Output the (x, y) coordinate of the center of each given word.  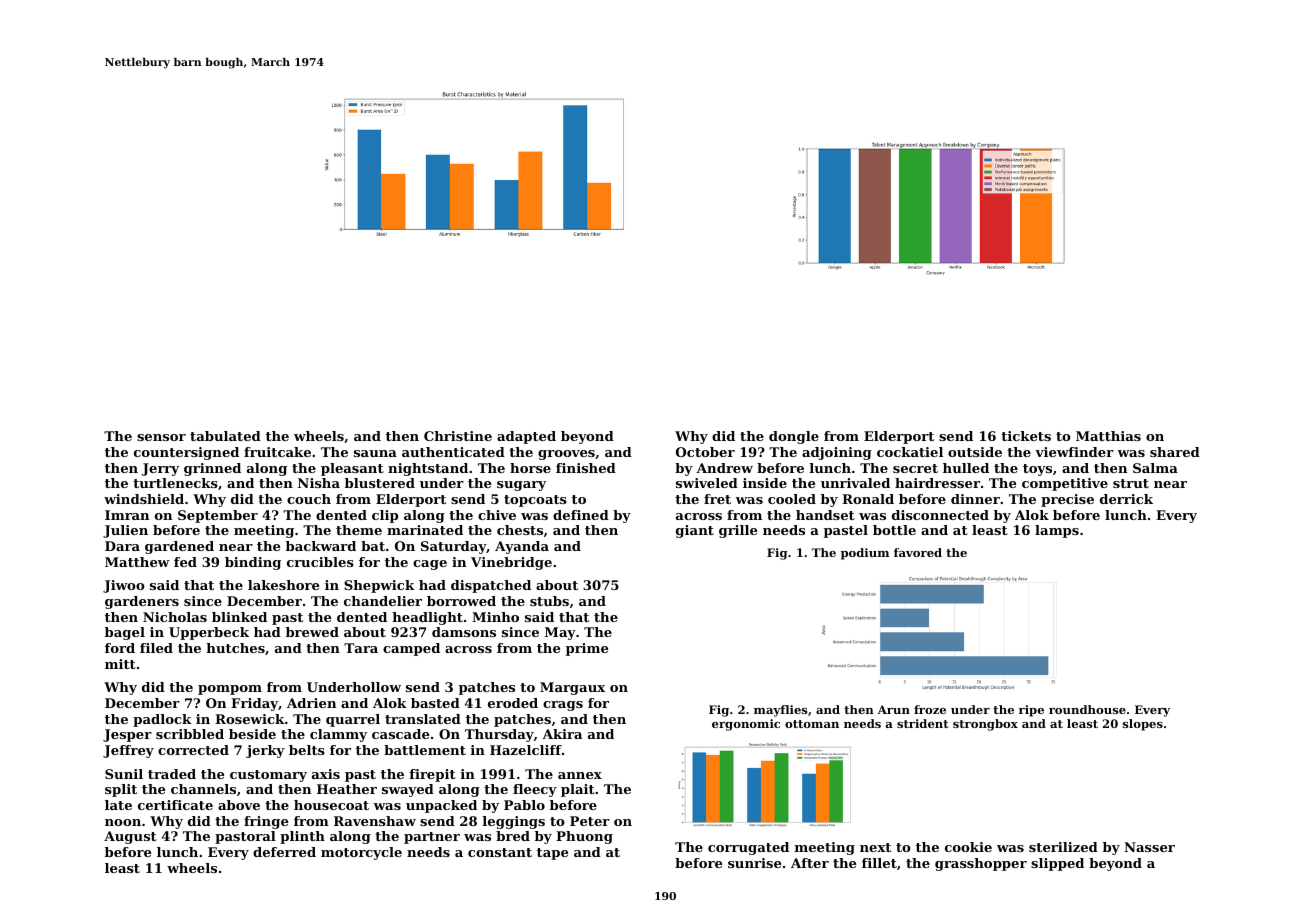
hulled (966, 468)
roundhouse (1087, 709)
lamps (1057, 531)
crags (563, 706)
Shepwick (379, 586)
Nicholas (175, 617)
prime (587, 649)
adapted (526, 437)
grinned (212, 469)
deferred (284, 852)
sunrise (754, 863)
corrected (193, 750)
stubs (549, 601)
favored (918, 552)
